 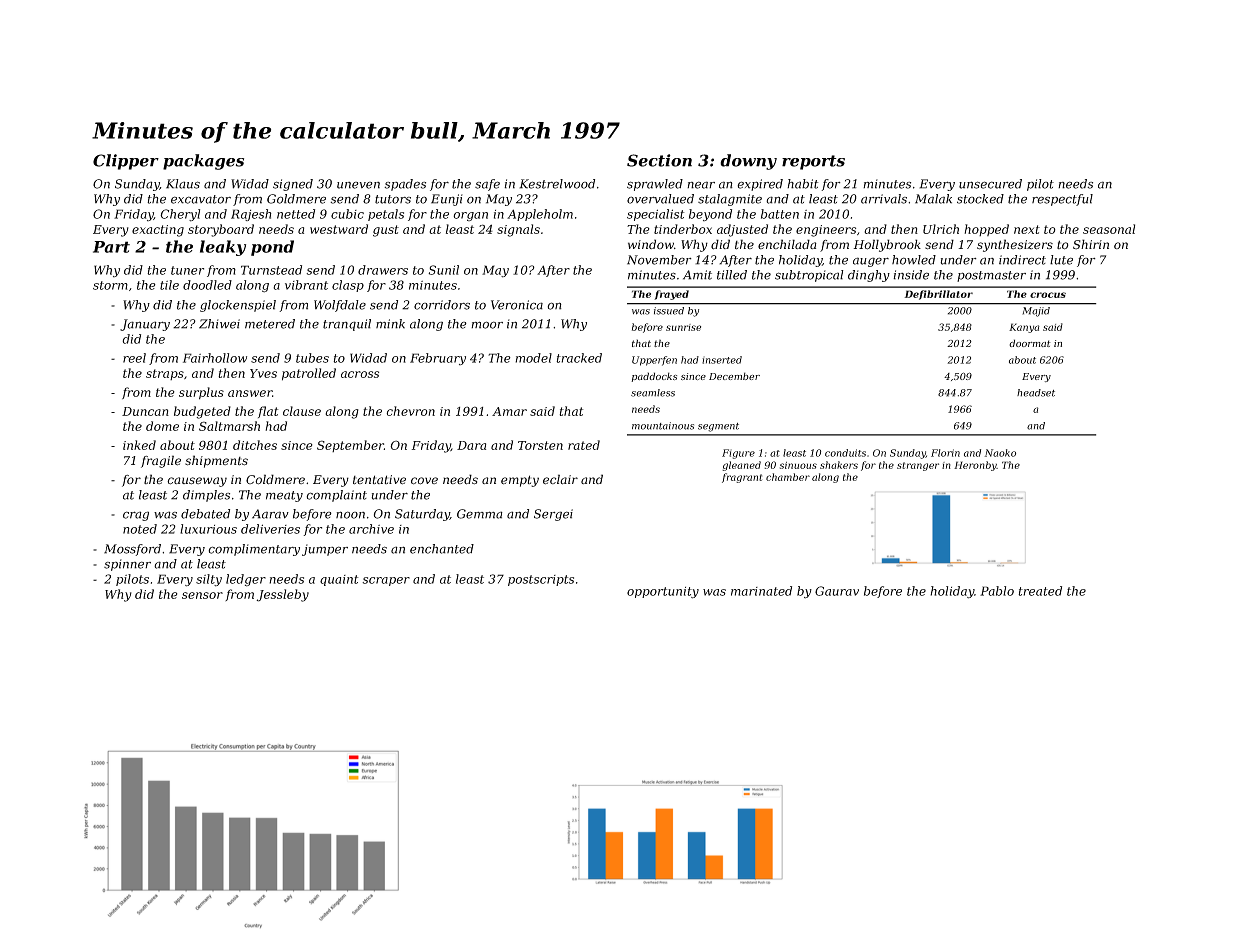 What do you see at coordinates (659, 160) in the page?
I see `Section` at bounding box center [659, 160].
